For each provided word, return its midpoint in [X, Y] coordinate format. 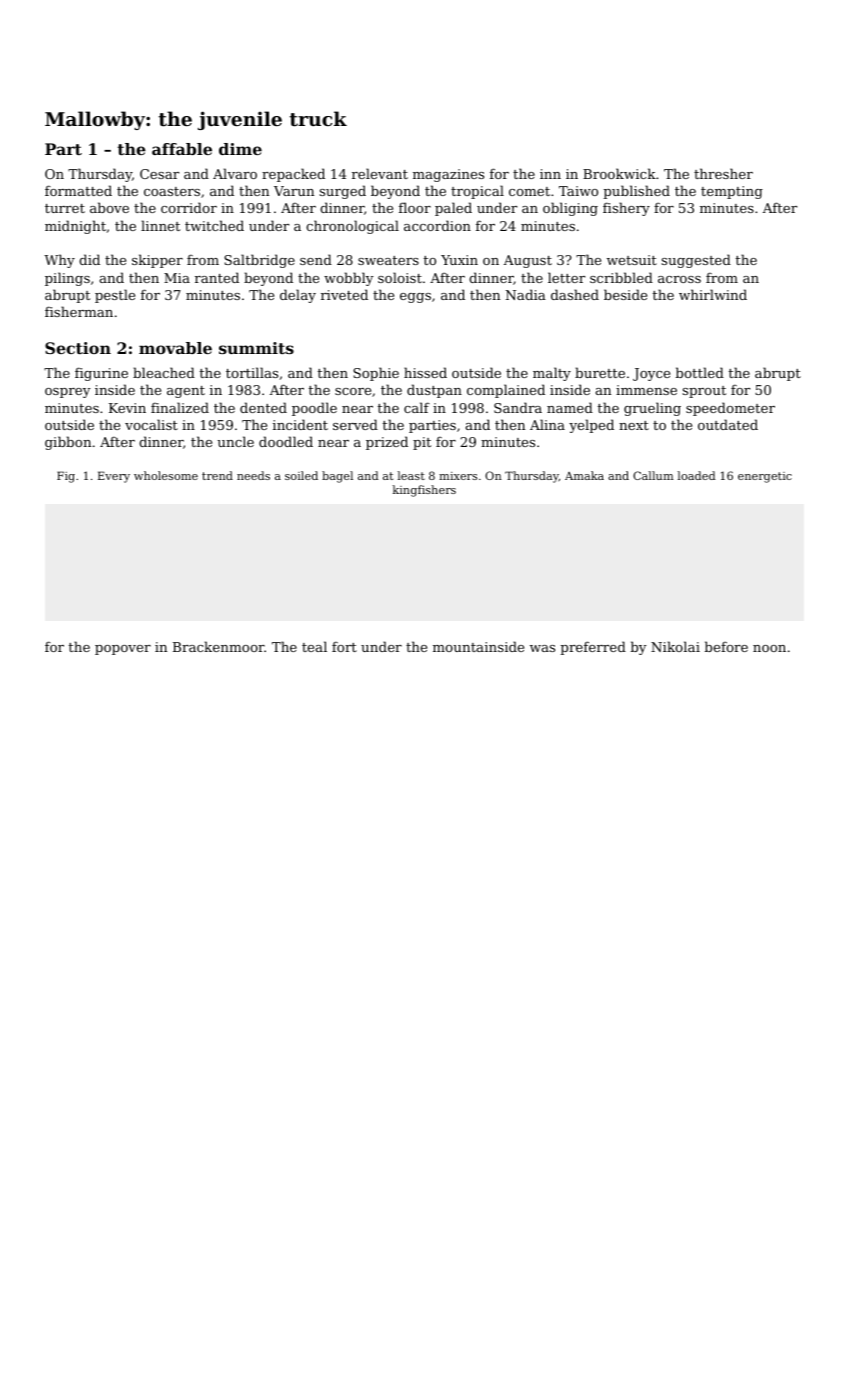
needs [253, 475]
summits [256, 348]
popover [123, 650]
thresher [723, 173]
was [542, 648]
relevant [380, 173]
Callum [653, 475]
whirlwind [713, 294]
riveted [344, 294]
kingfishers [424, 491]
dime [240, 149]
